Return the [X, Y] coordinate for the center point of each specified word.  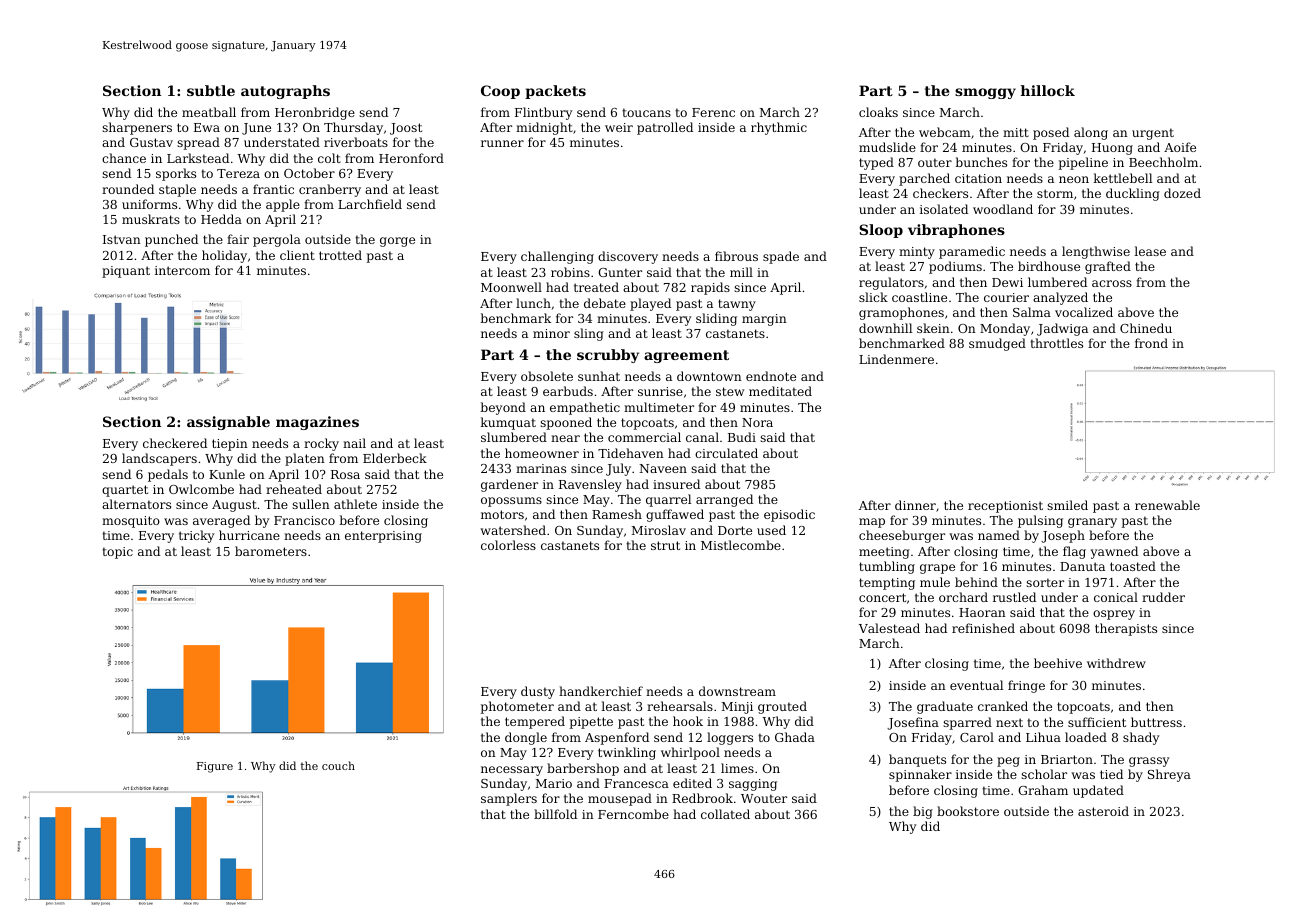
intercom [182, 270]
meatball [209, 112]
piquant [126, 272]
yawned [1114, 552]
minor [551, 333]
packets [555, 92]
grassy [1149, 762]
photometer [517, 707]
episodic [789, 515]
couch [338, 765]
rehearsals [680, 706]
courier [1006, 297]
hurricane [249, 535]
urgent [1153, 134]
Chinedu [1146, 328]
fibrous [736, 256]
